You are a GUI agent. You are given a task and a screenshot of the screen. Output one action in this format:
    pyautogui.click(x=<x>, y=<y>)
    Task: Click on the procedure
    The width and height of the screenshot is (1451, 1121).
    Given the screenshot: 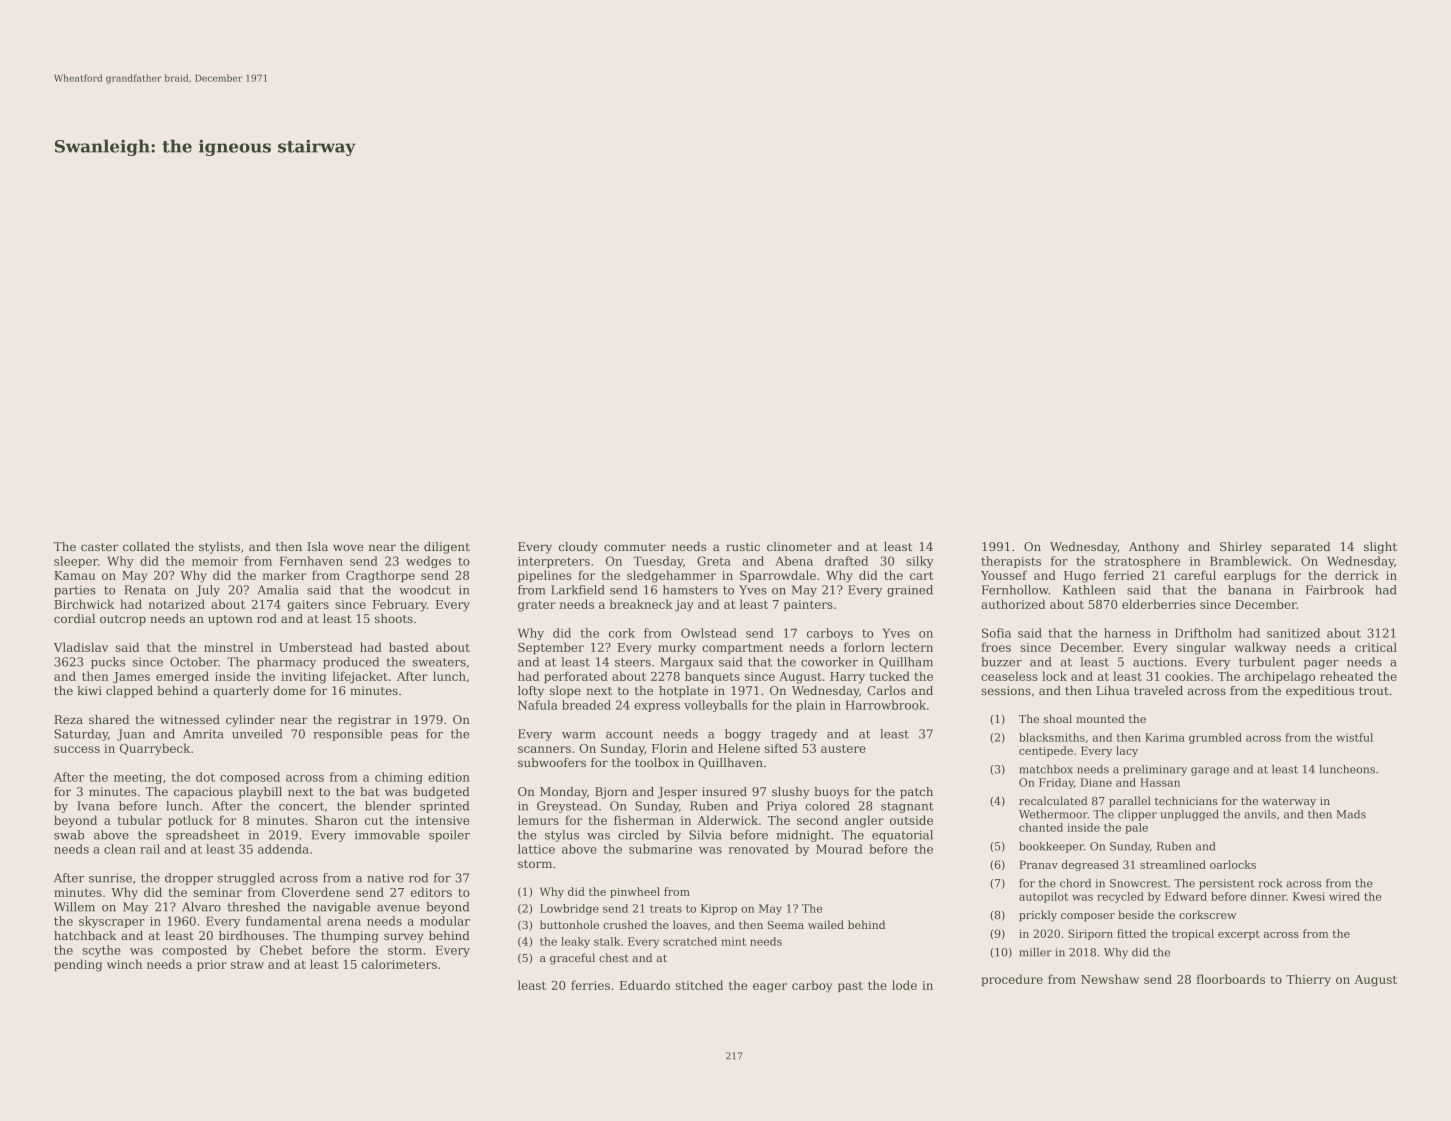 What is the action you would take?
    pyautogui.click(x=1012, y=980)
